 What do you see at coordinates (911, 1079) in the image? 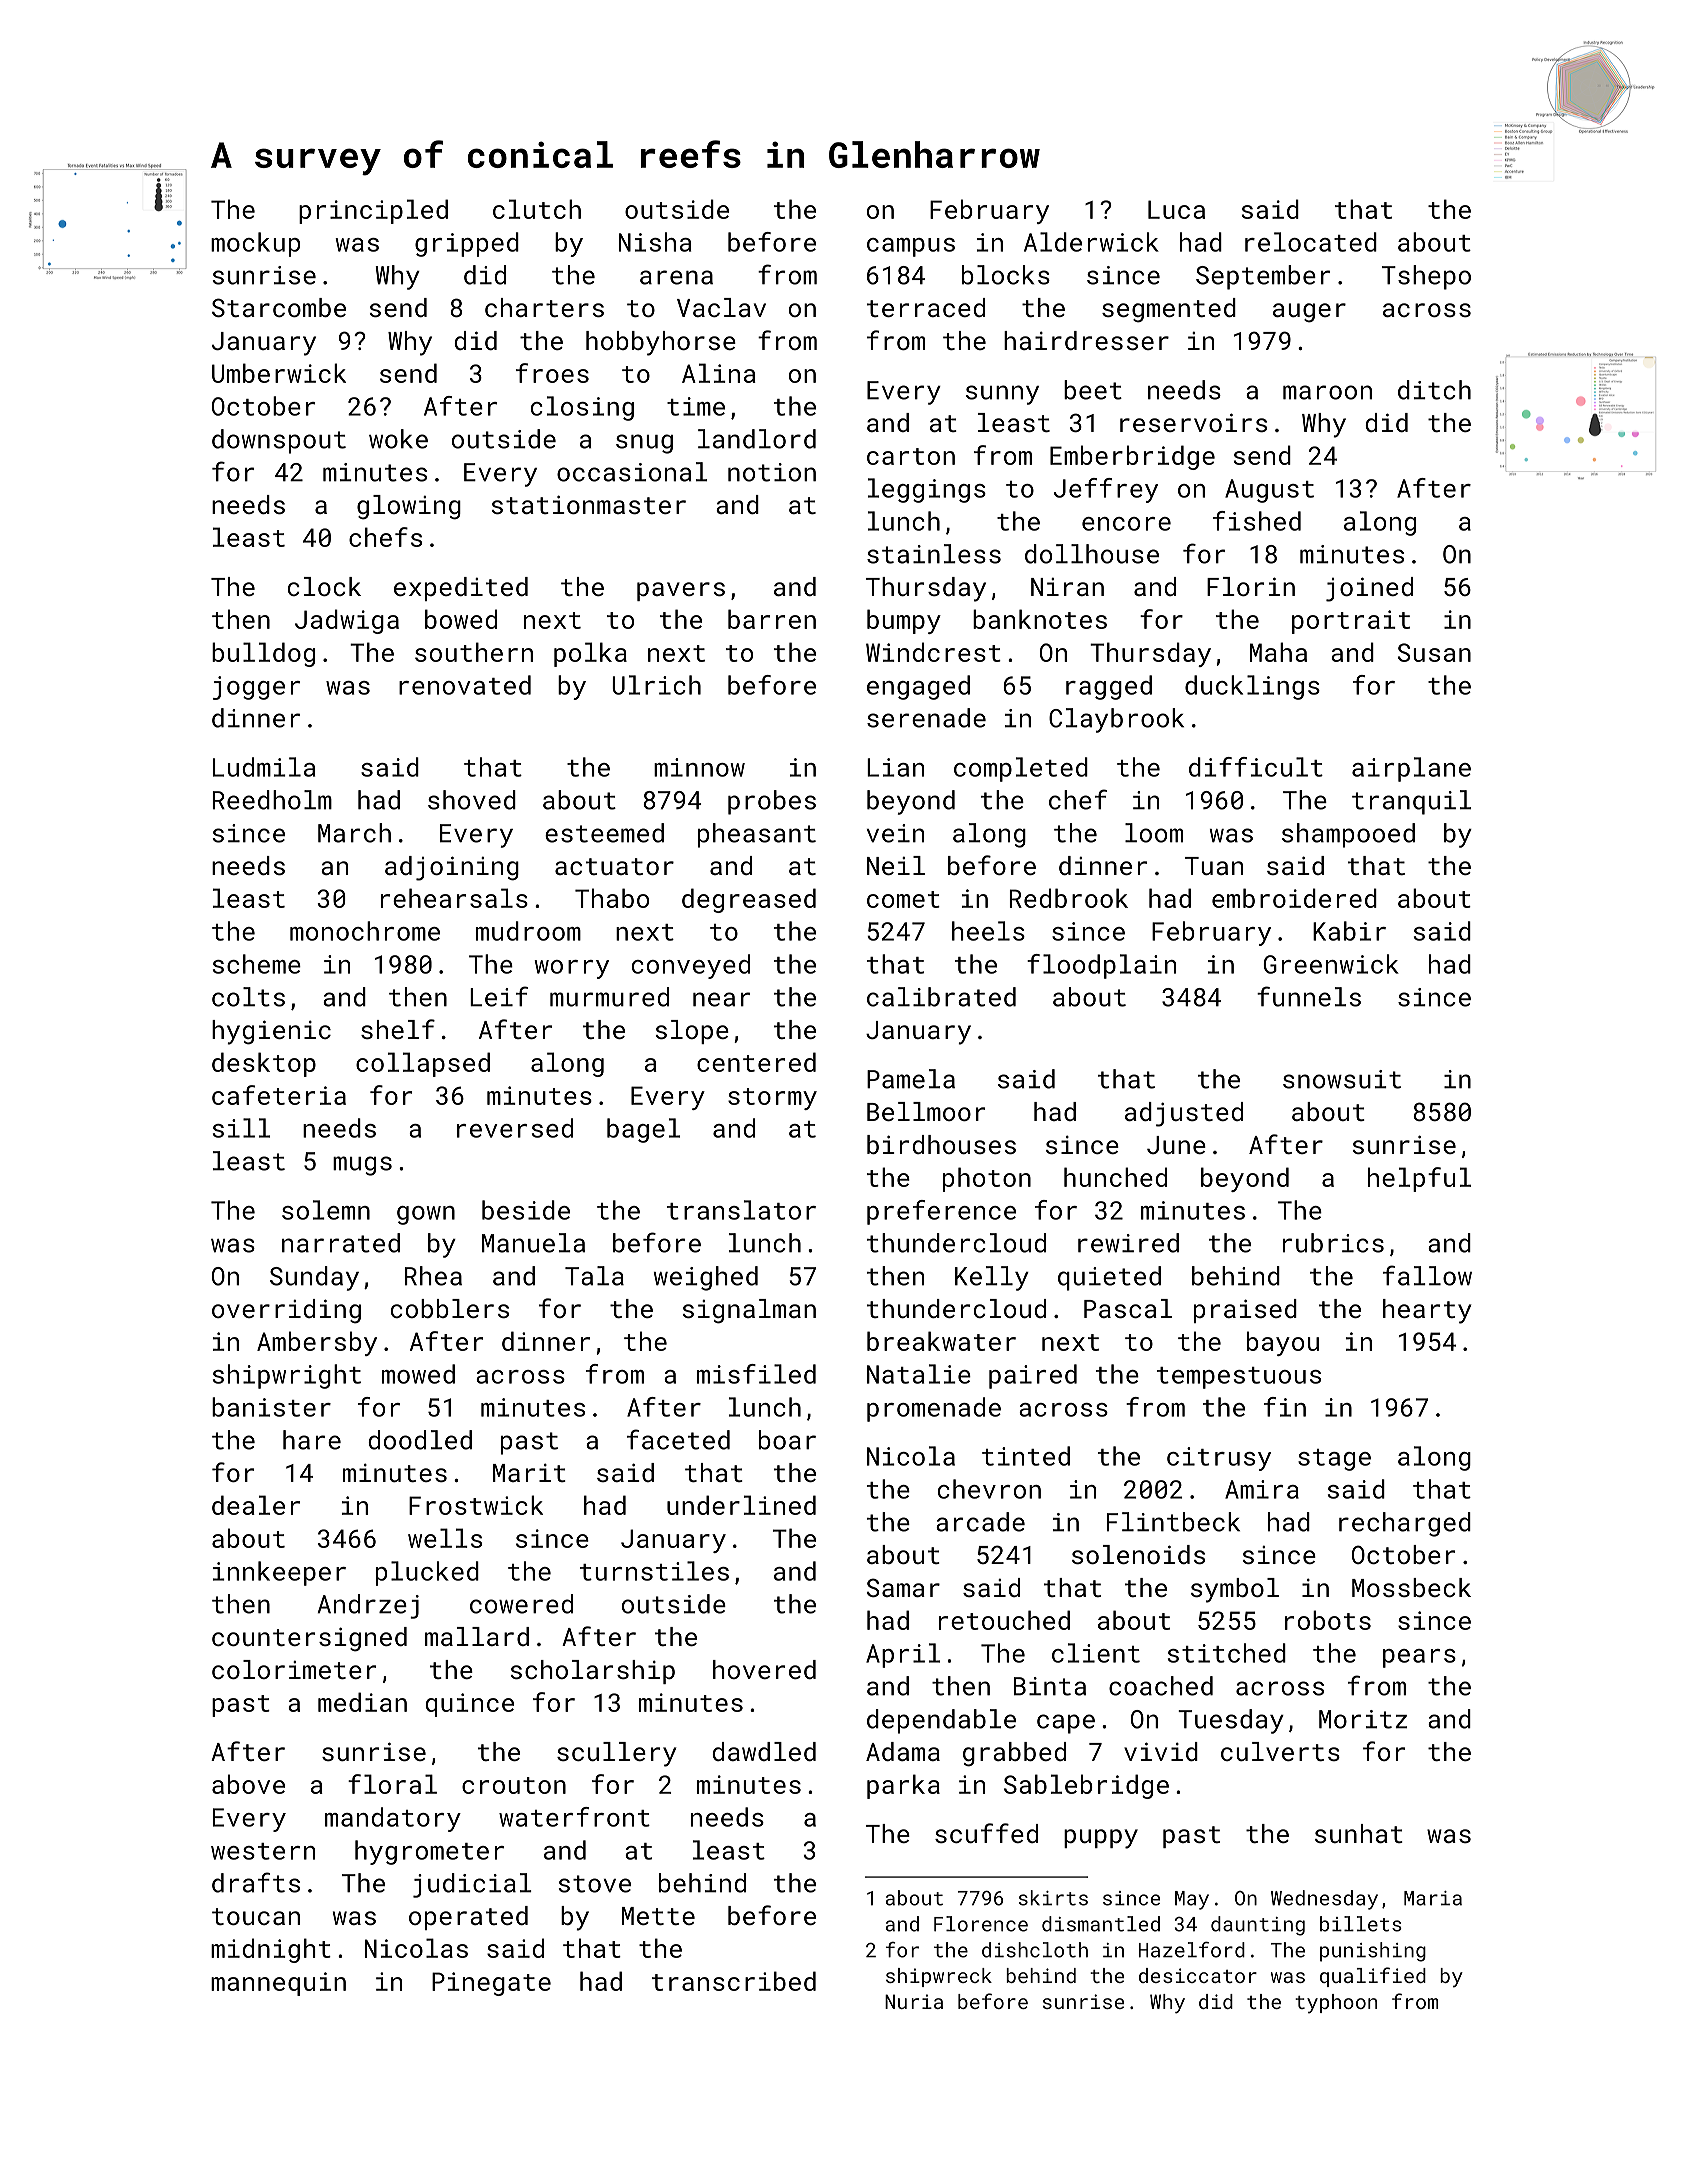
I see `Pamela` at bounding box center [911, 1079].
